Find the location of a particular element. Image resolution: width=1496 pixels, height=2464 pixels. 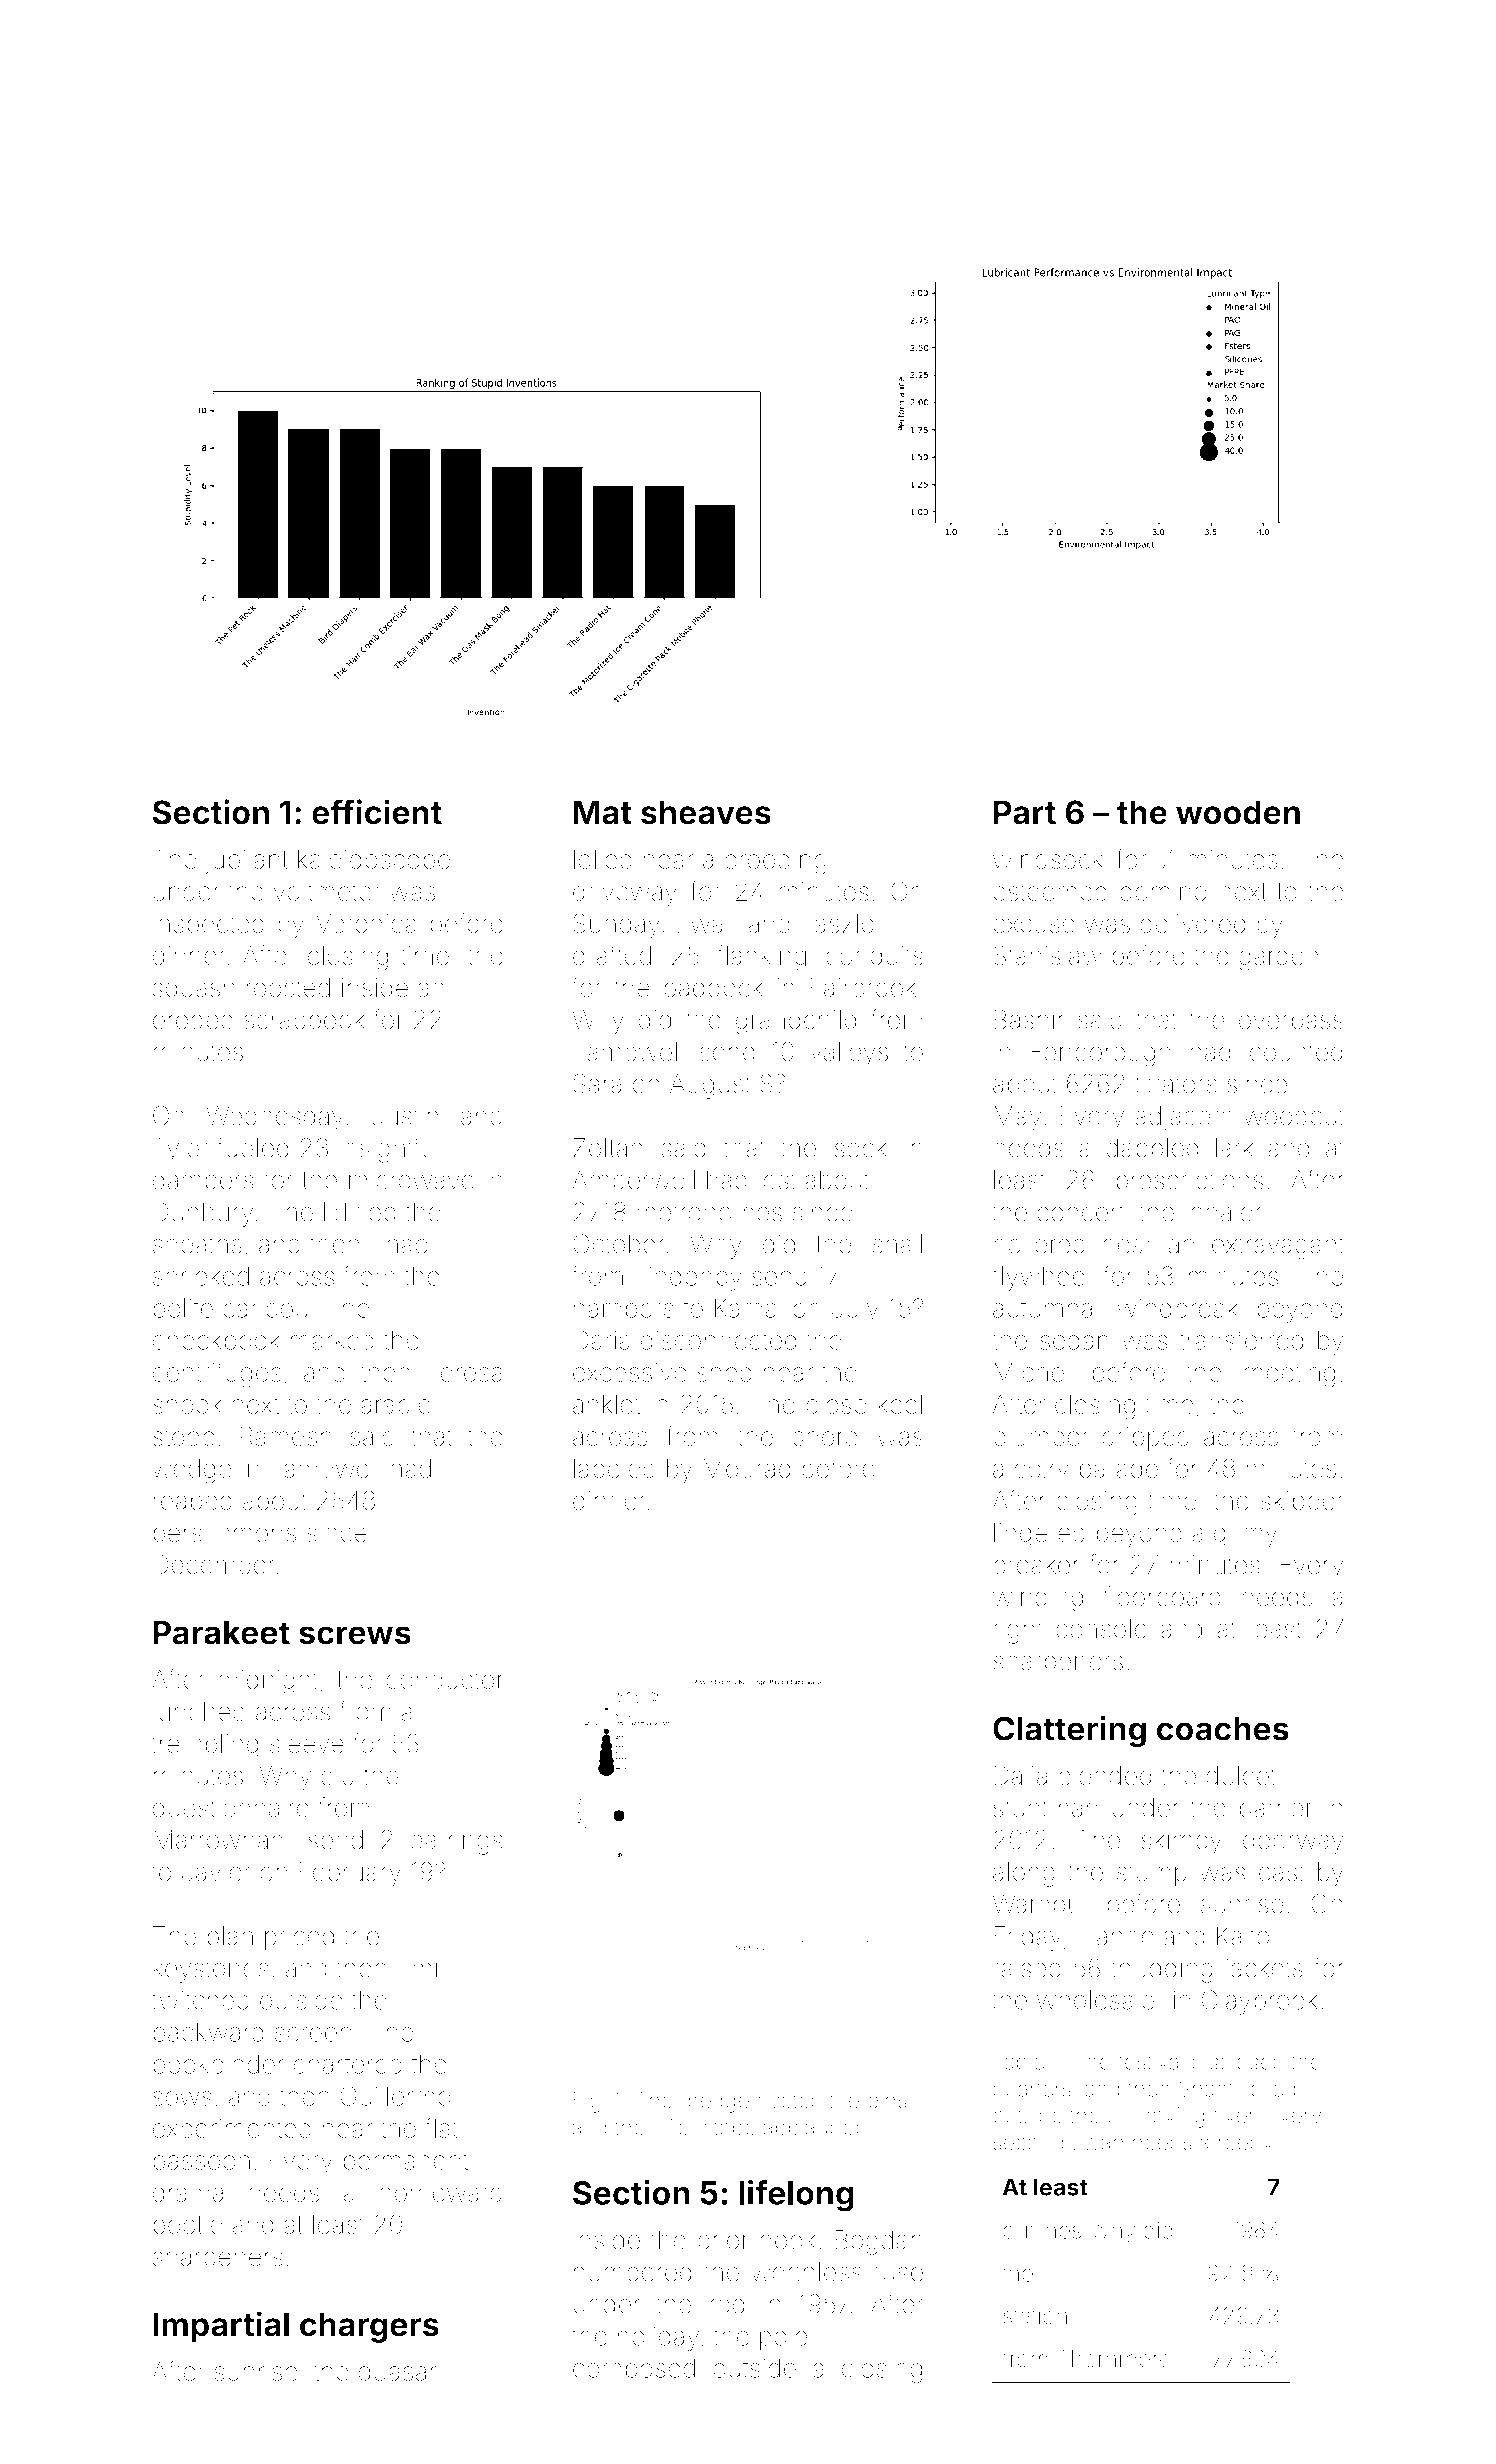

Dalia is located at coordinates (1021, 1775).
